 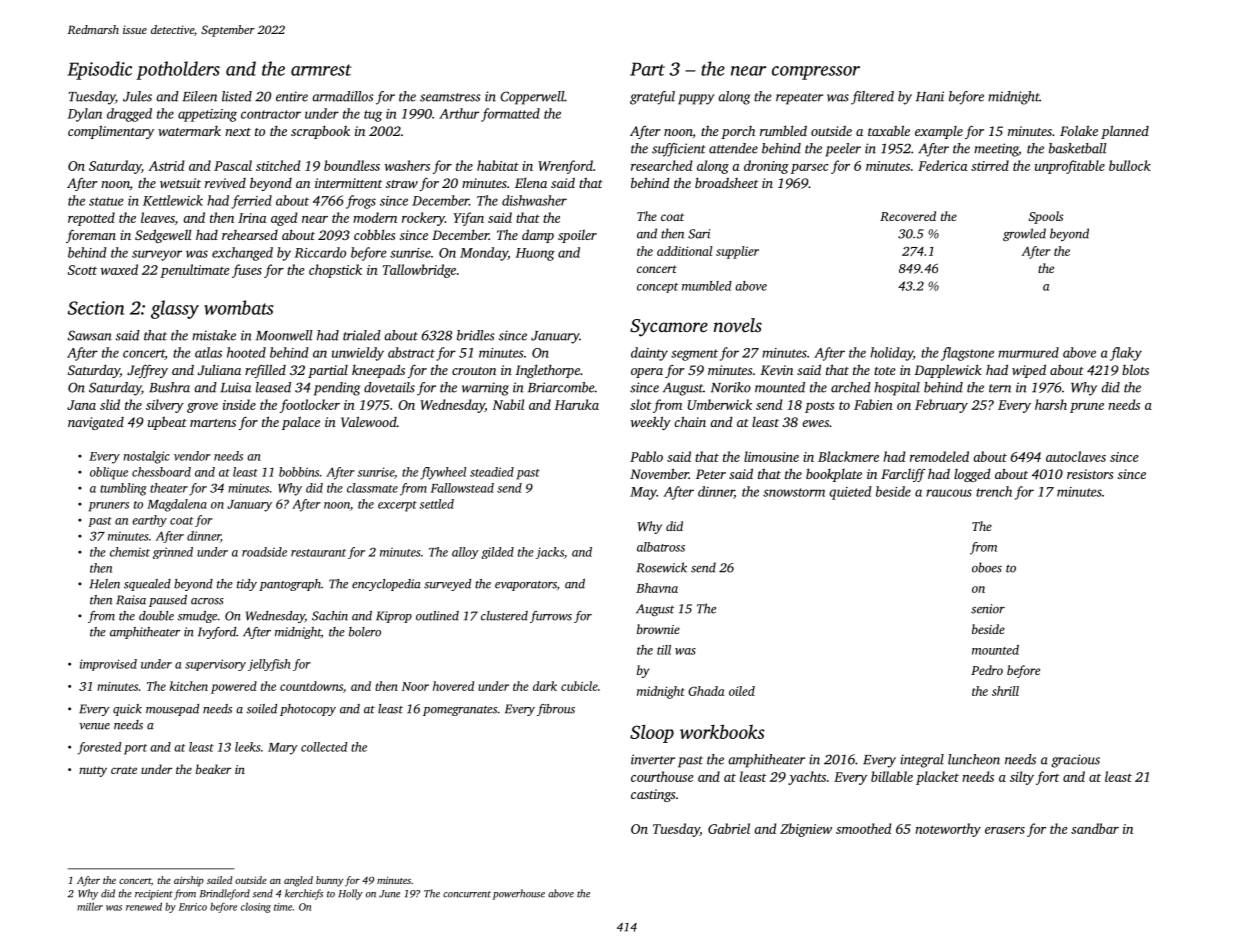 I want to click on grateful, so click(x=652, y=98).
